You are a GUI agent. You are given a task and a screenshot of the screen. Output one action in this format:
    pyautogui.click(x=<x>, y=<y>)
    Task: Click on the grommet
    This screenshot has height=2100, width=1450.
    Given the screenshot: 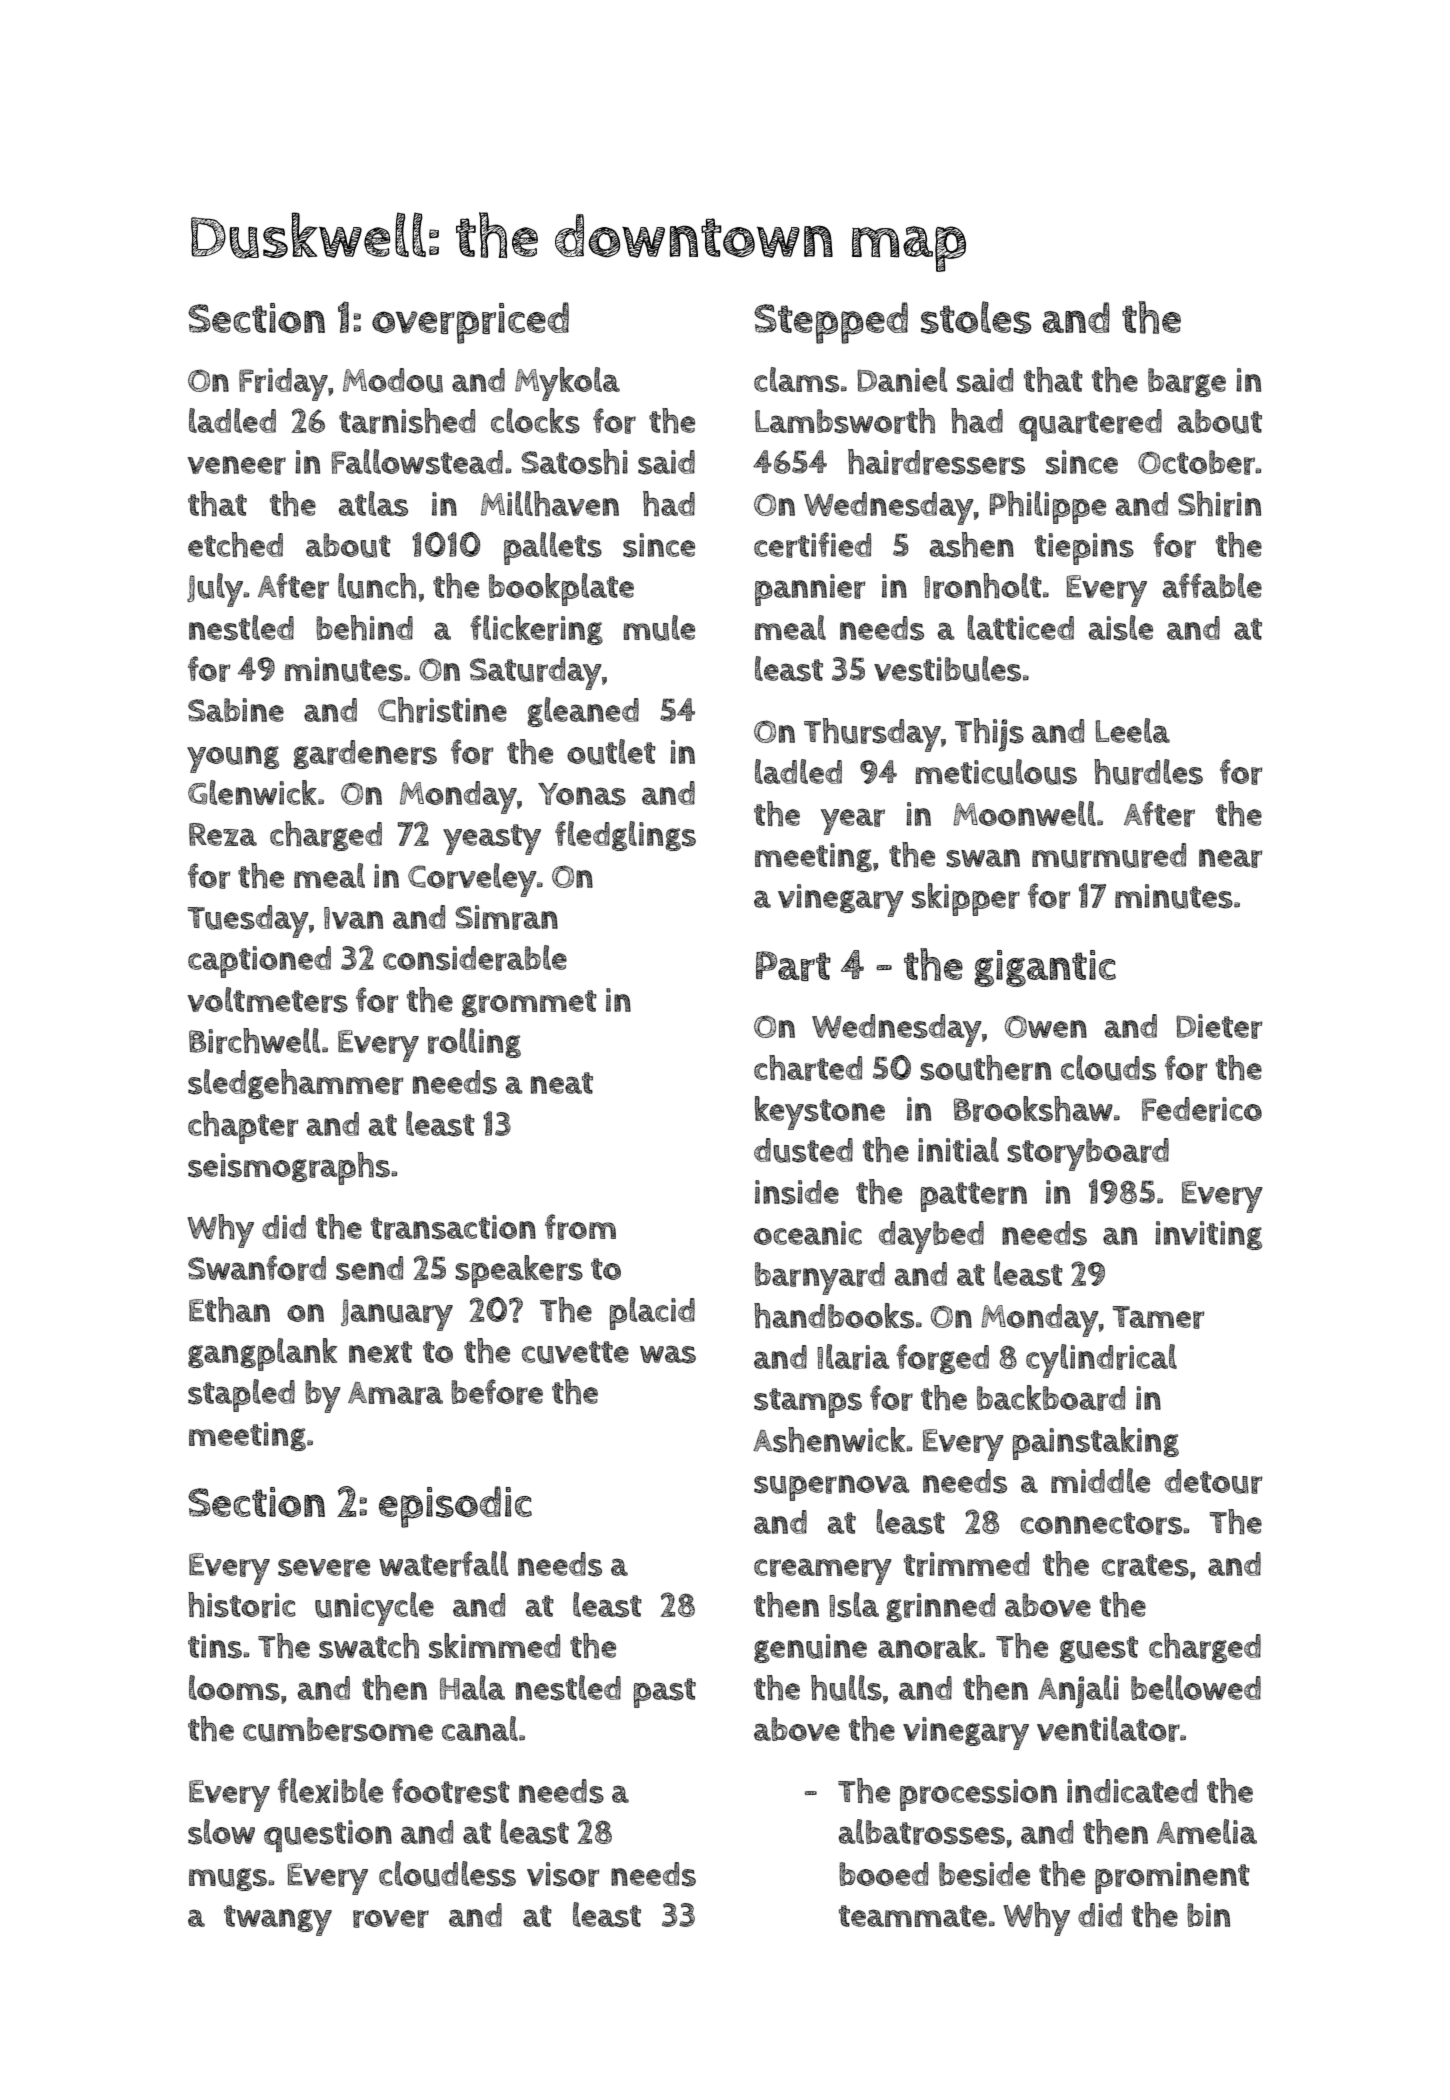 What is the action you would take?
    pyautogui.click(x=529, y=1003)
